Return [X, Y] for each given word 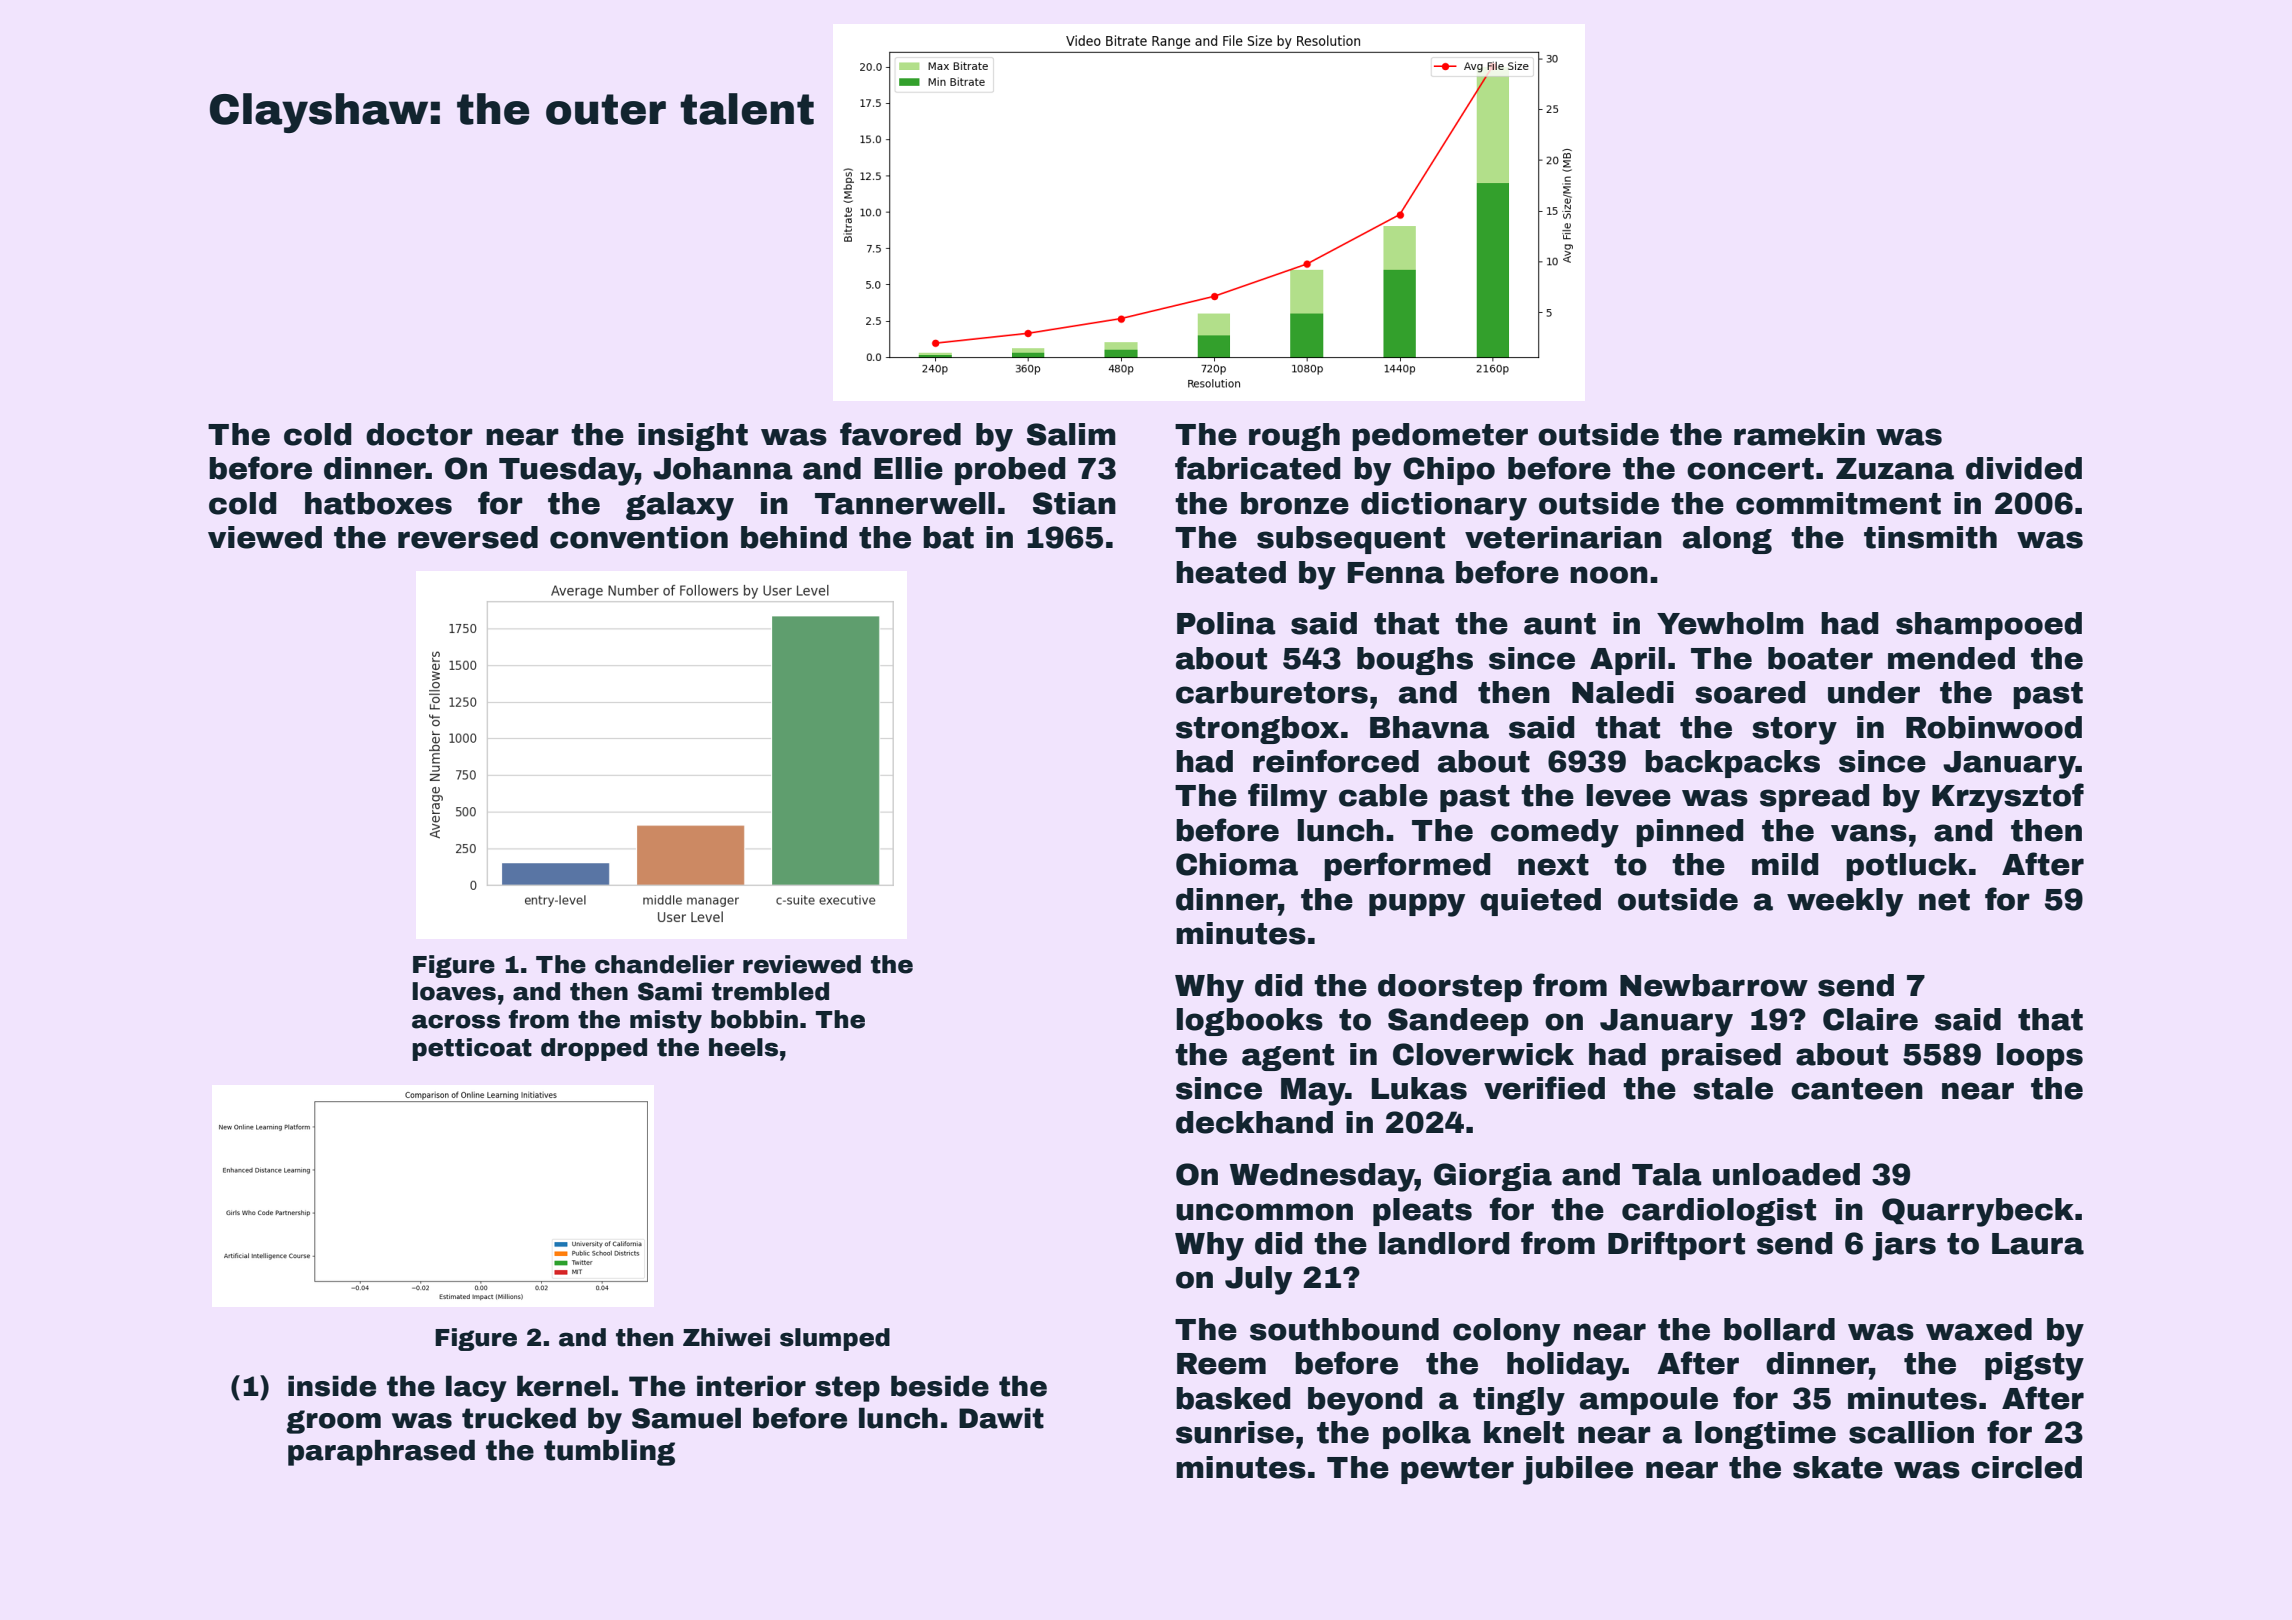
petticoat [472, 1049]
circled [2026, 1467]
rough [1294, 437]
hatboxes [378, 503]
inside [332, 1386]
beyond [1365, 1401]
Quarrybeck [1978, 1212]
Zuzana [1895, 469]
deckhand [1254, 1122]
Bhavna [1429, 727]
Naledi [1623, 692]
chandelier [664, 964]
